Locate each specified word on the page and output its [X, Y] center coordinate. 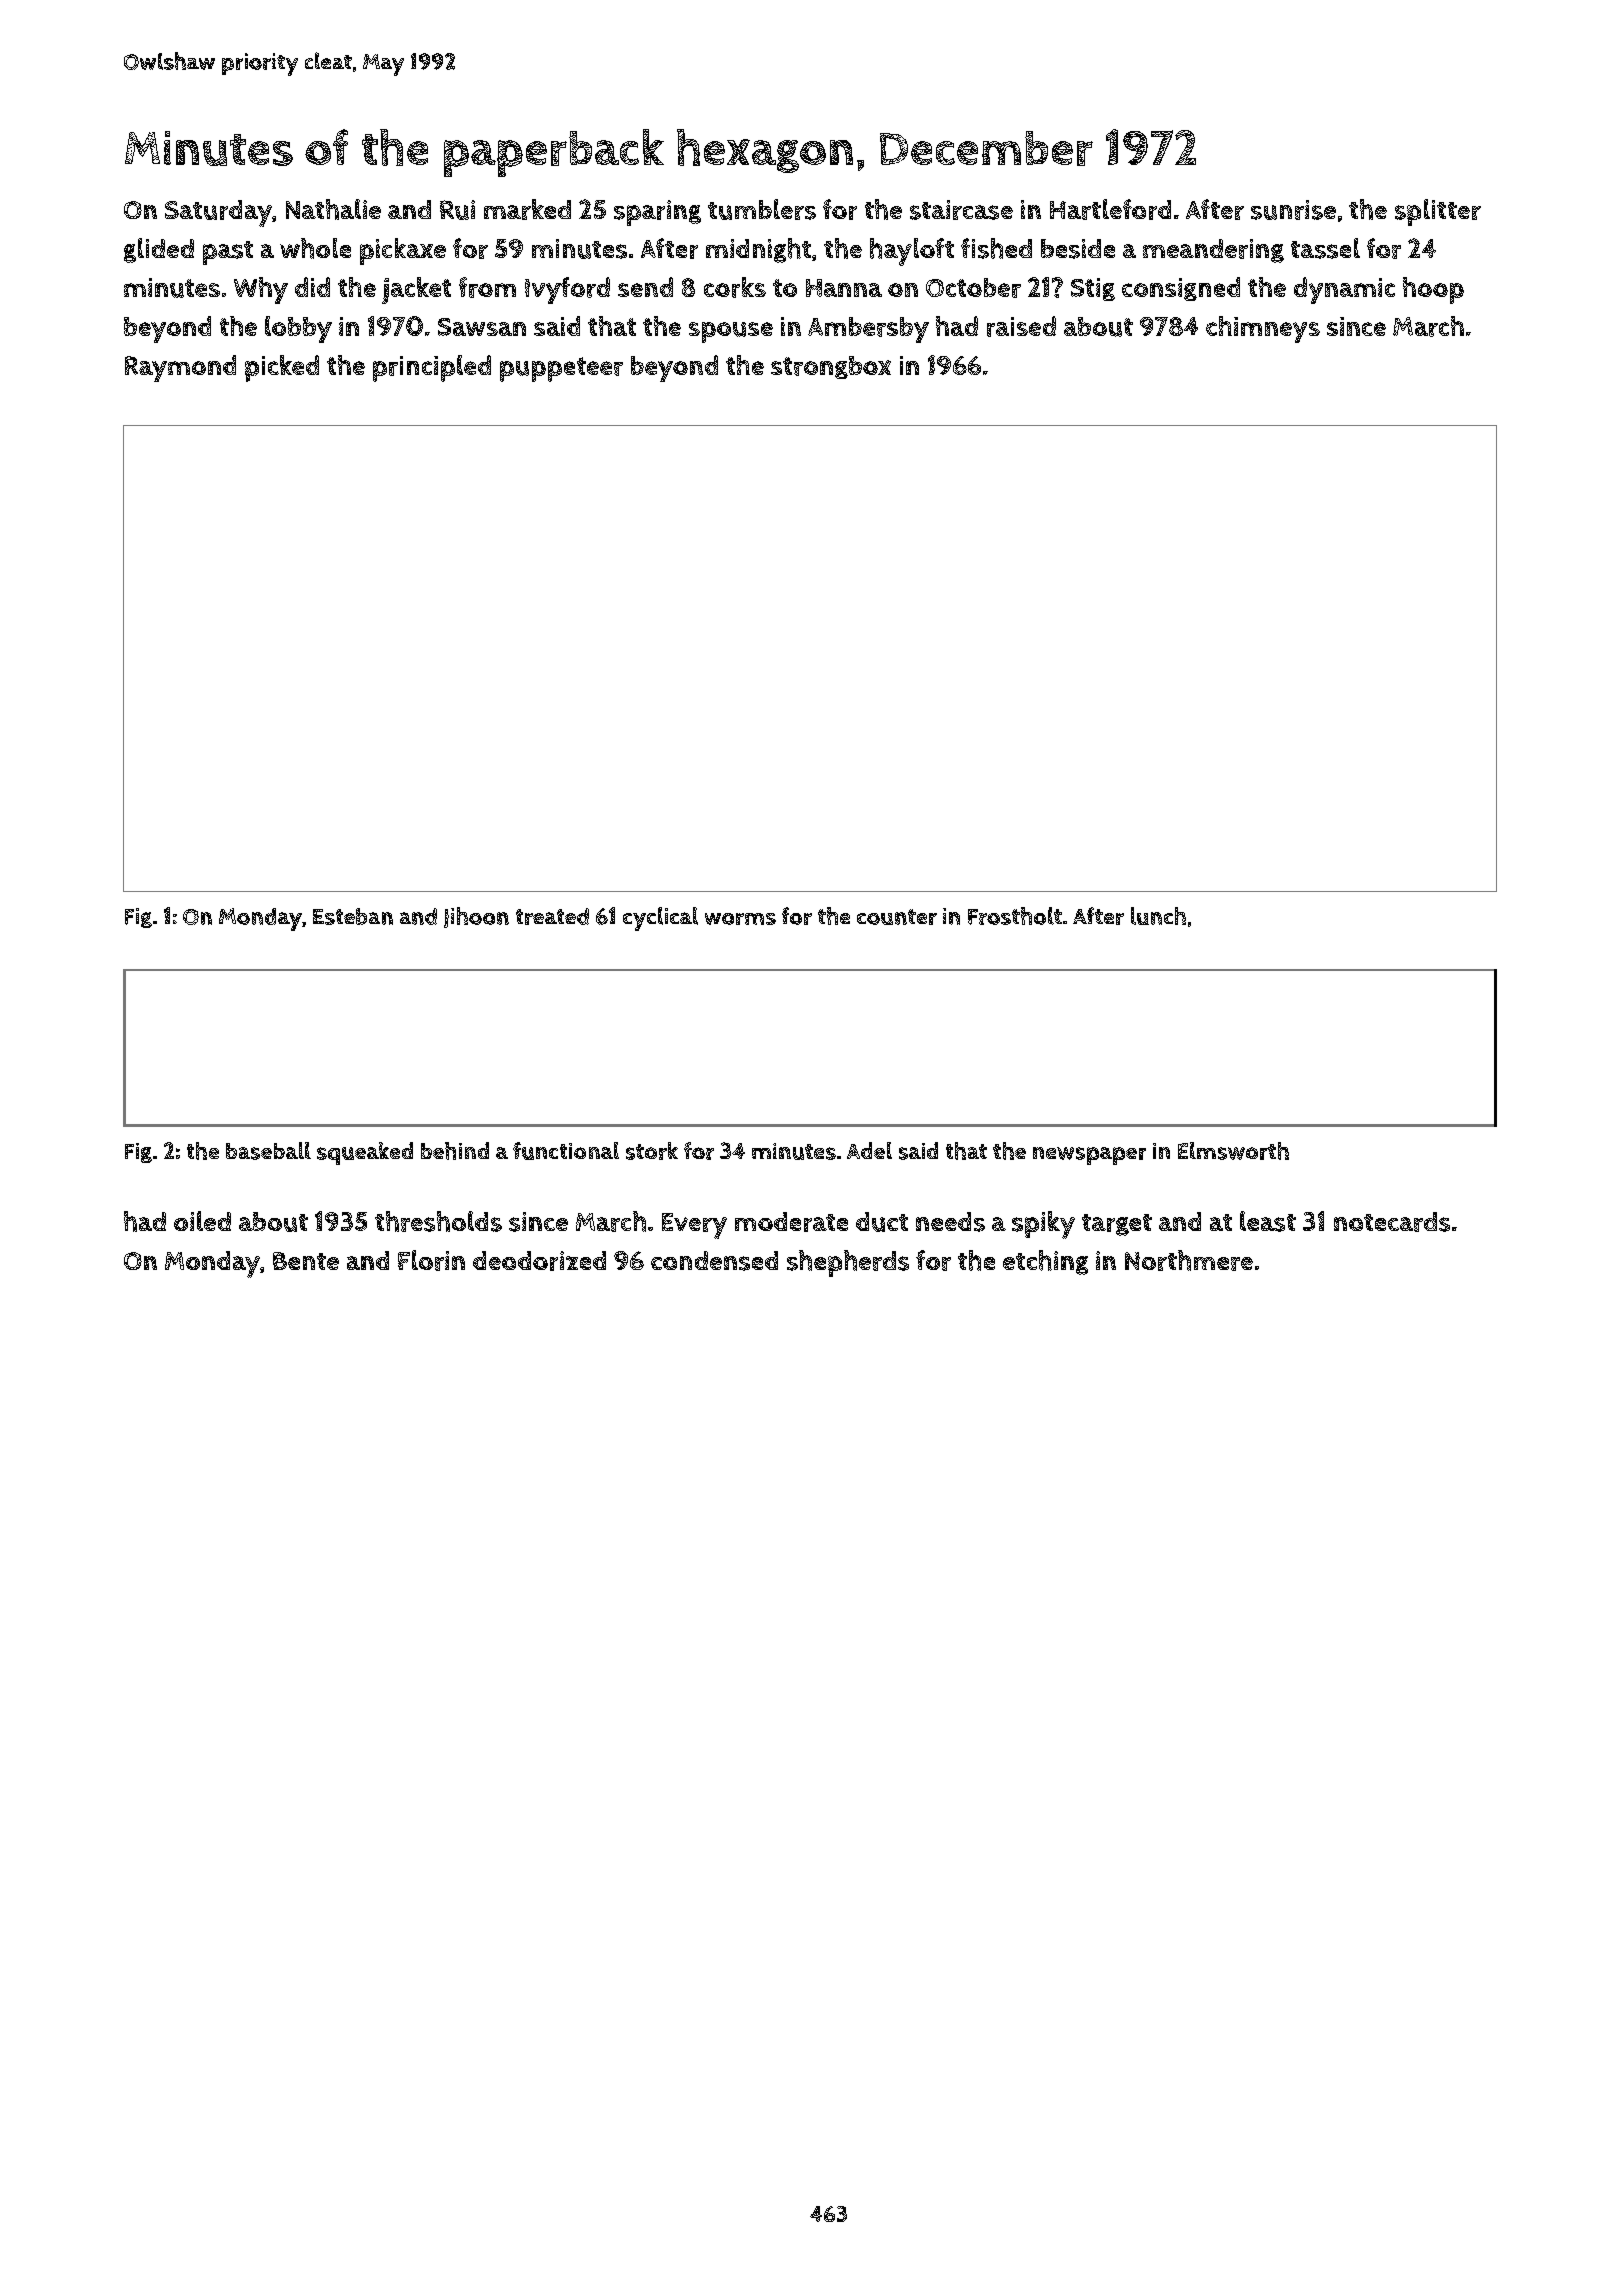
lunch [1158, 916]
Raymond [180, 368]
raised [1021, 326]
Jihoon [476, 917]
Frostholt [1015, 916]
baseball [268, 1151]
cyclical [660, 919]
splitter [1438, 212]
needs [950, 1222]
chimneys [1263, 329]
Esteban [353, 916]
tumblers [762, 209]
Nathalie [333, 209]
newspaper [1089, 1156]
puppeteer [561, 369]
